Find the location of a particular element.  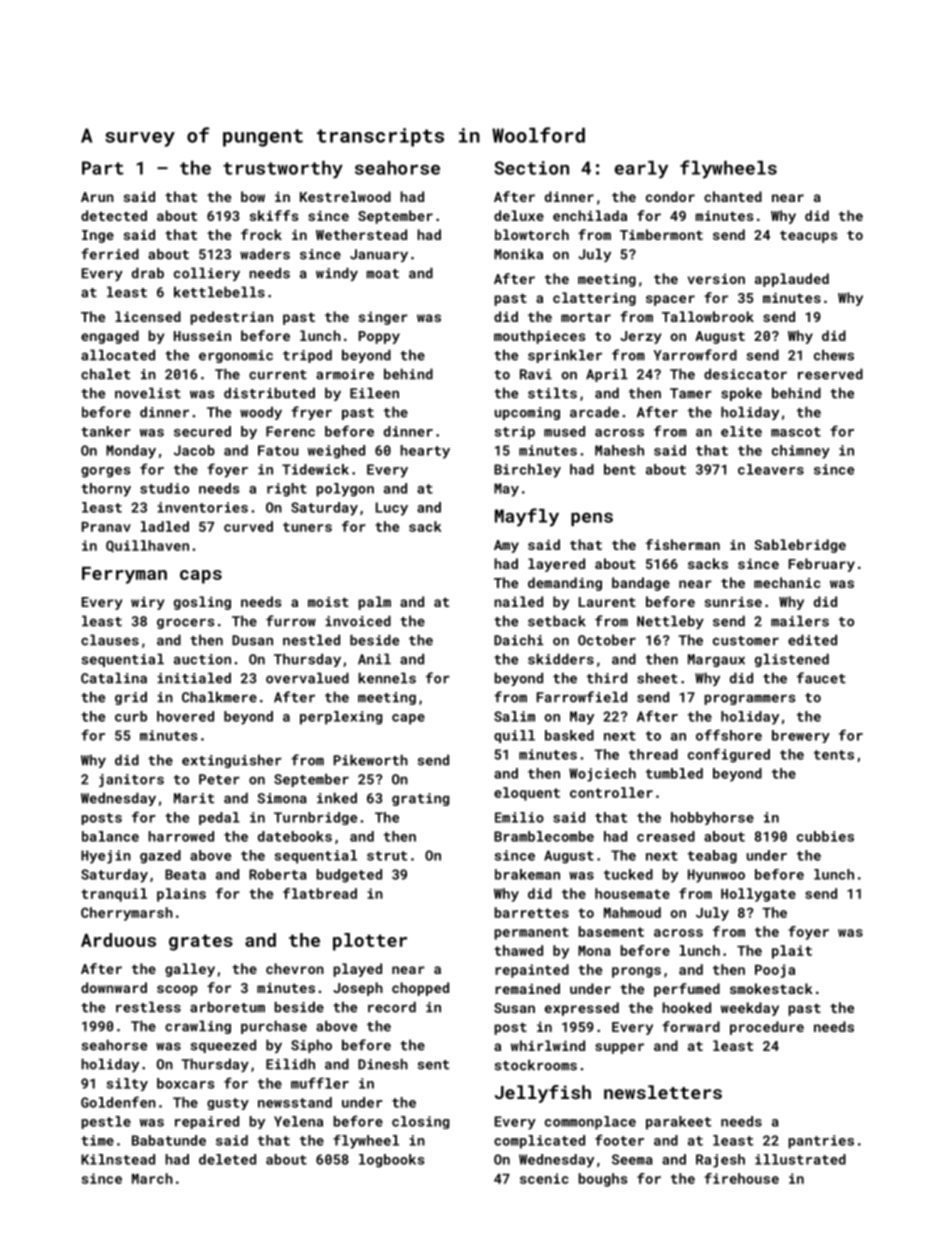

March is located at coordinates (152, 1178).
